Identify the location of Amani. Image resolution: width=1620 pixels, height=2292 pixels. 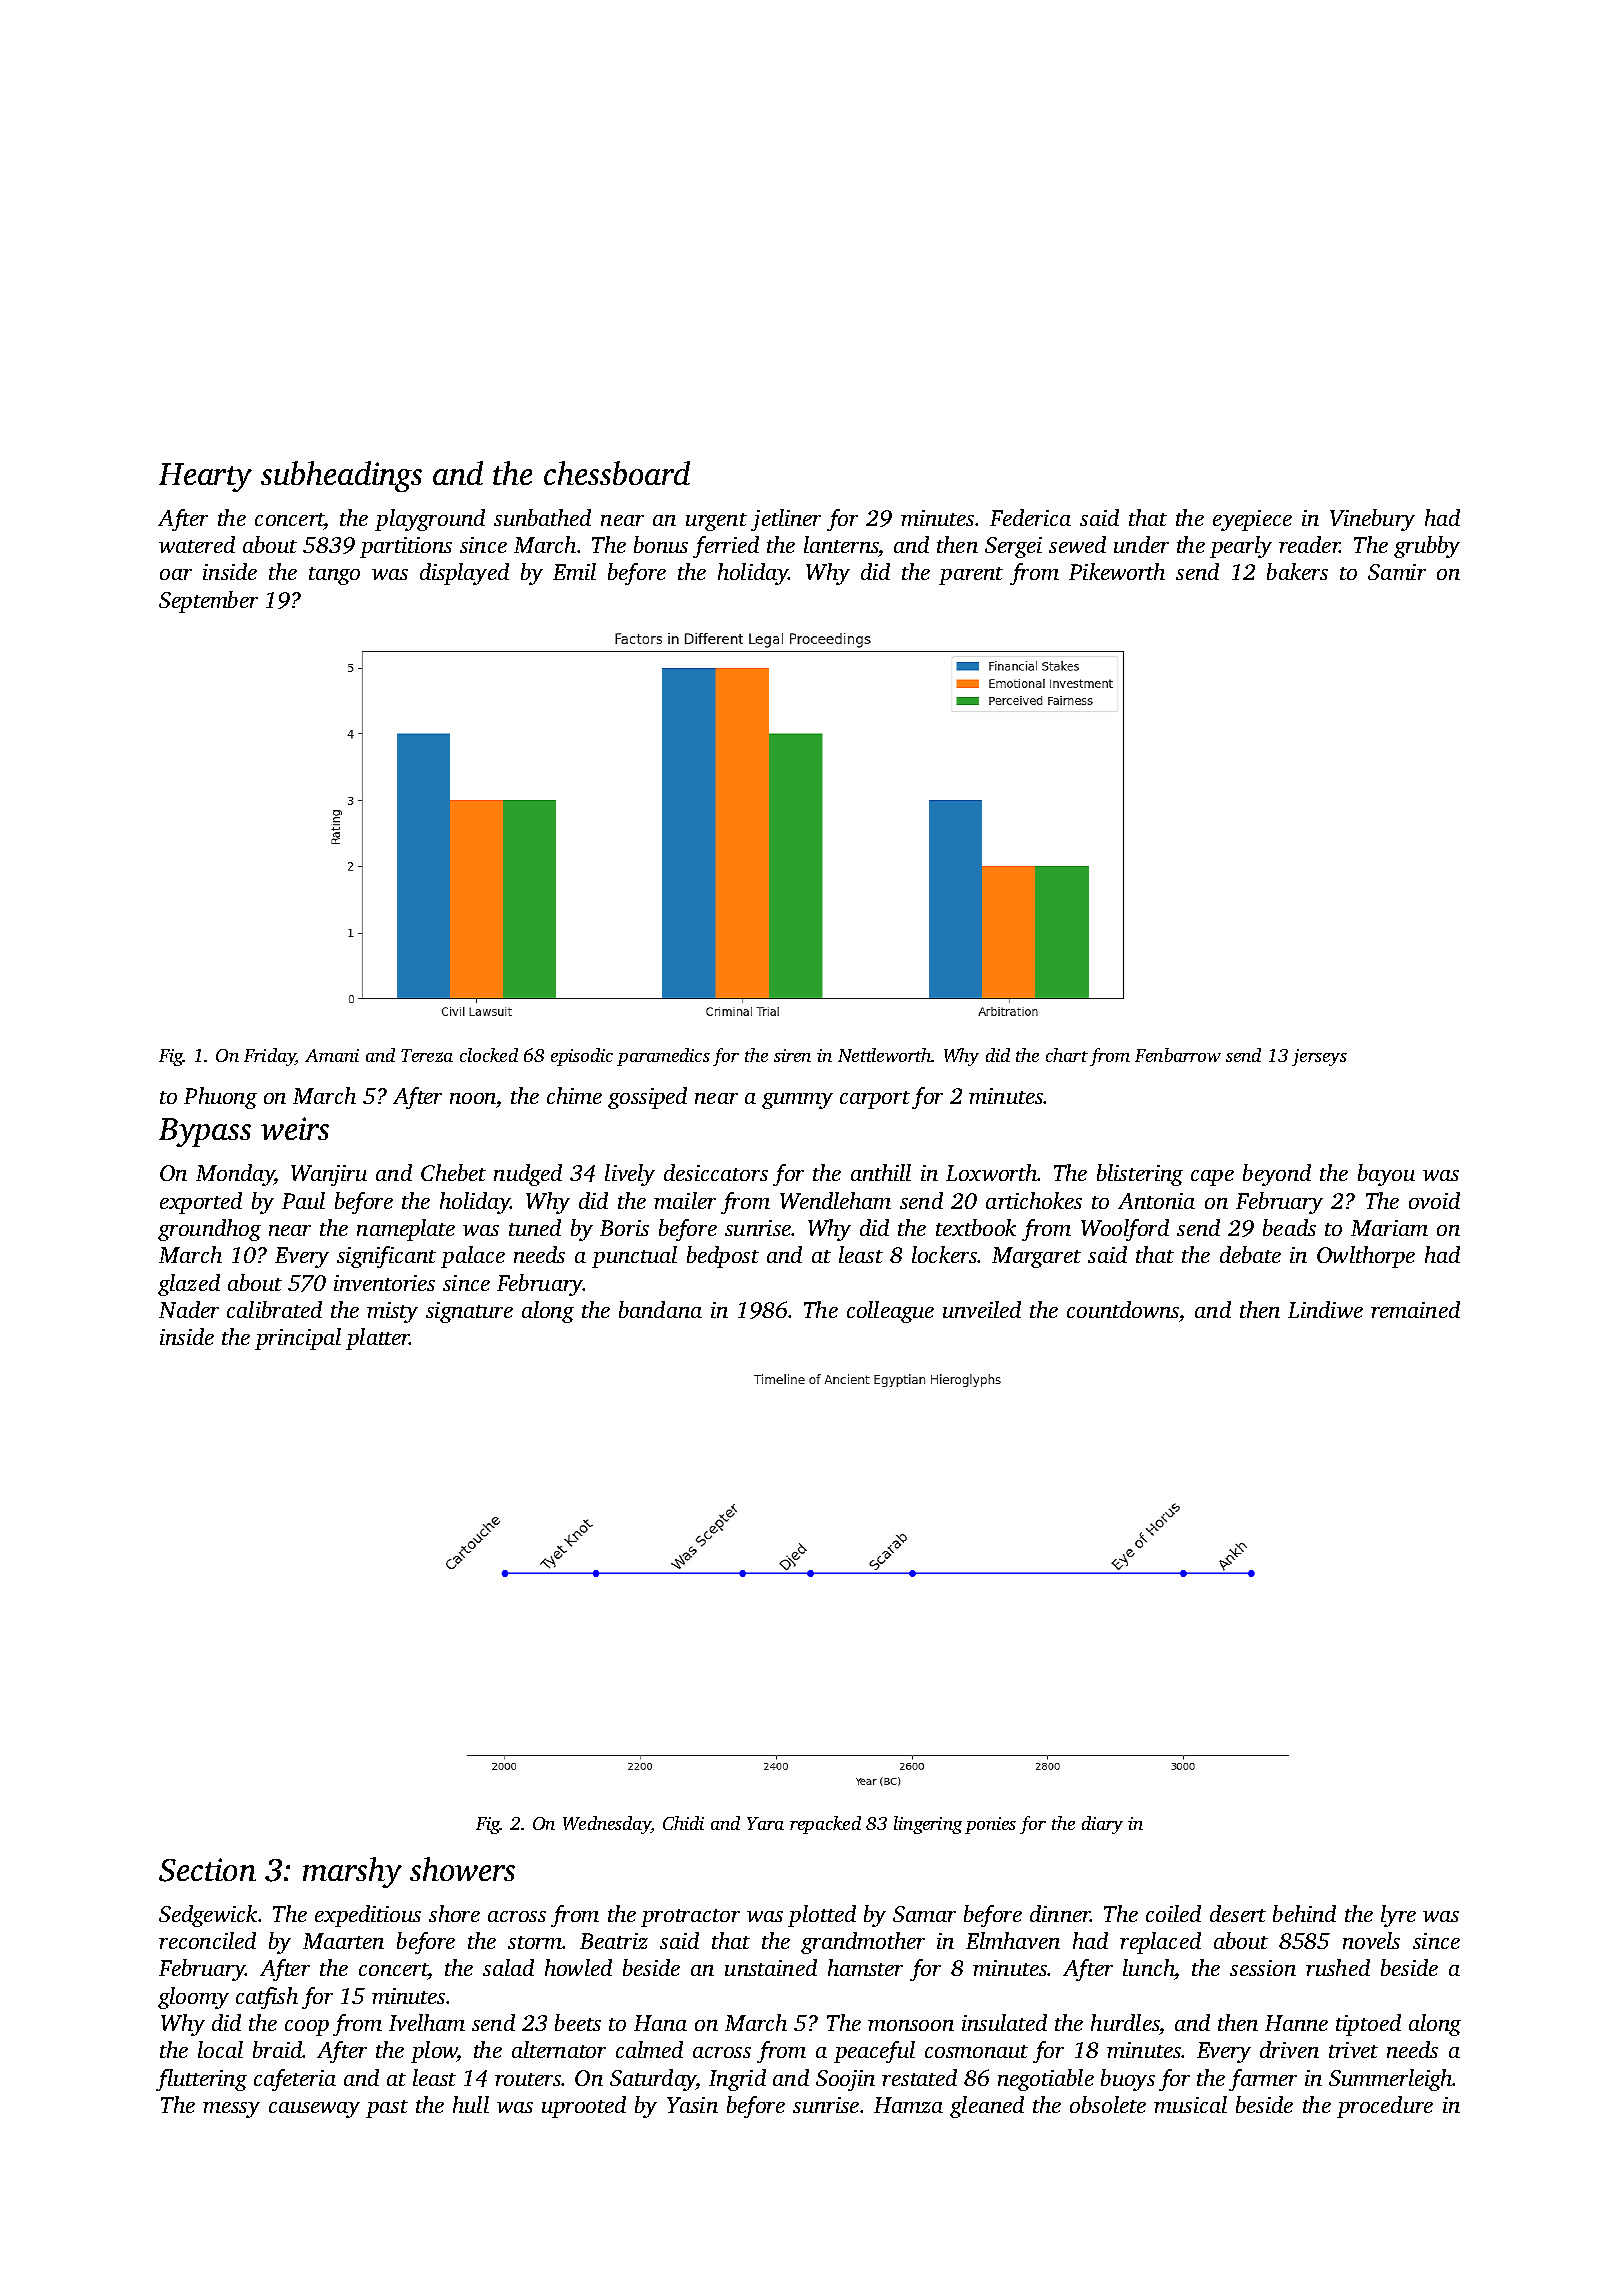
(332, 1055).
